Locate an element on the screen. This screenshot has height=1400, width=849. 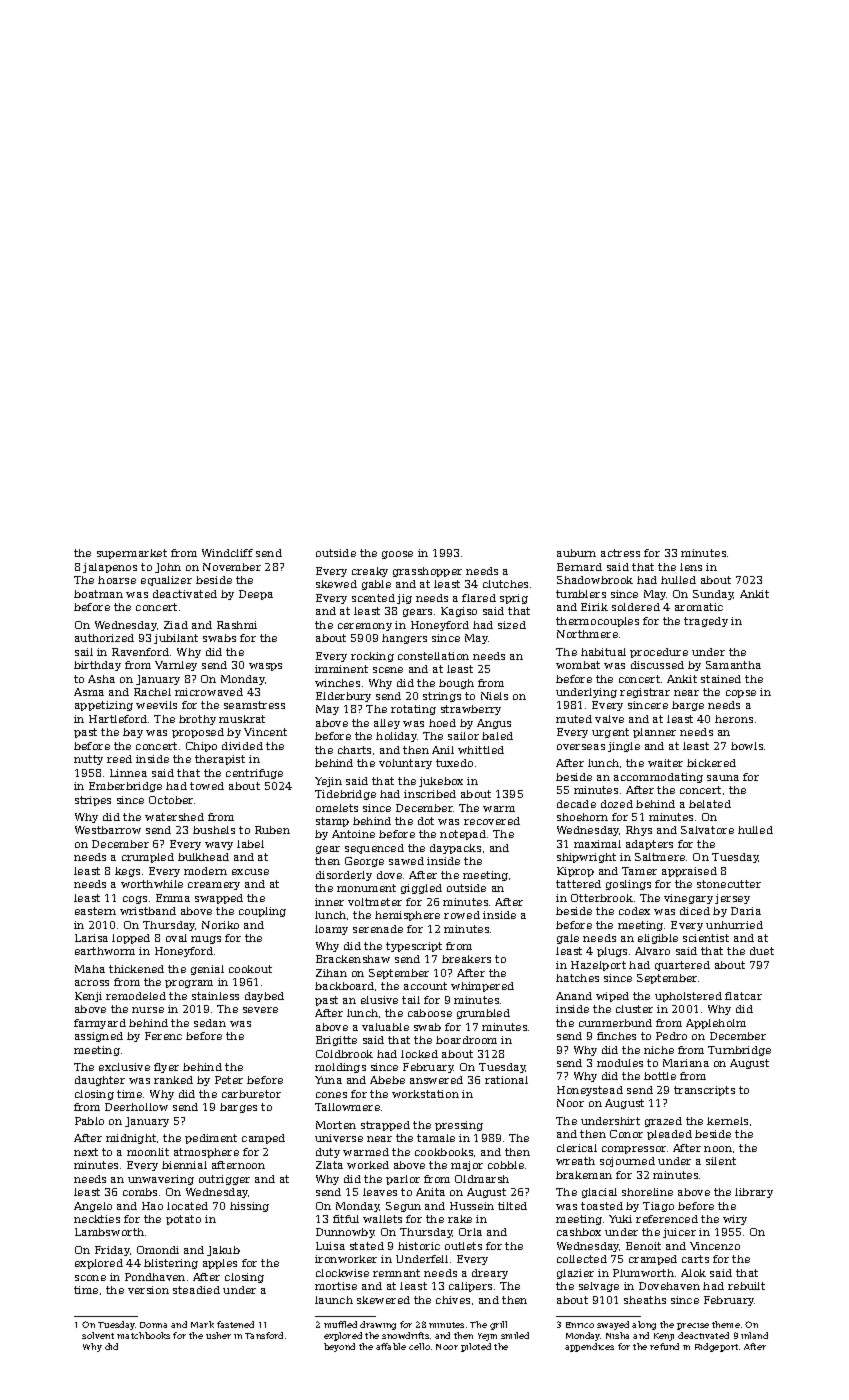
cogs is located at coordinates (135, 900).
